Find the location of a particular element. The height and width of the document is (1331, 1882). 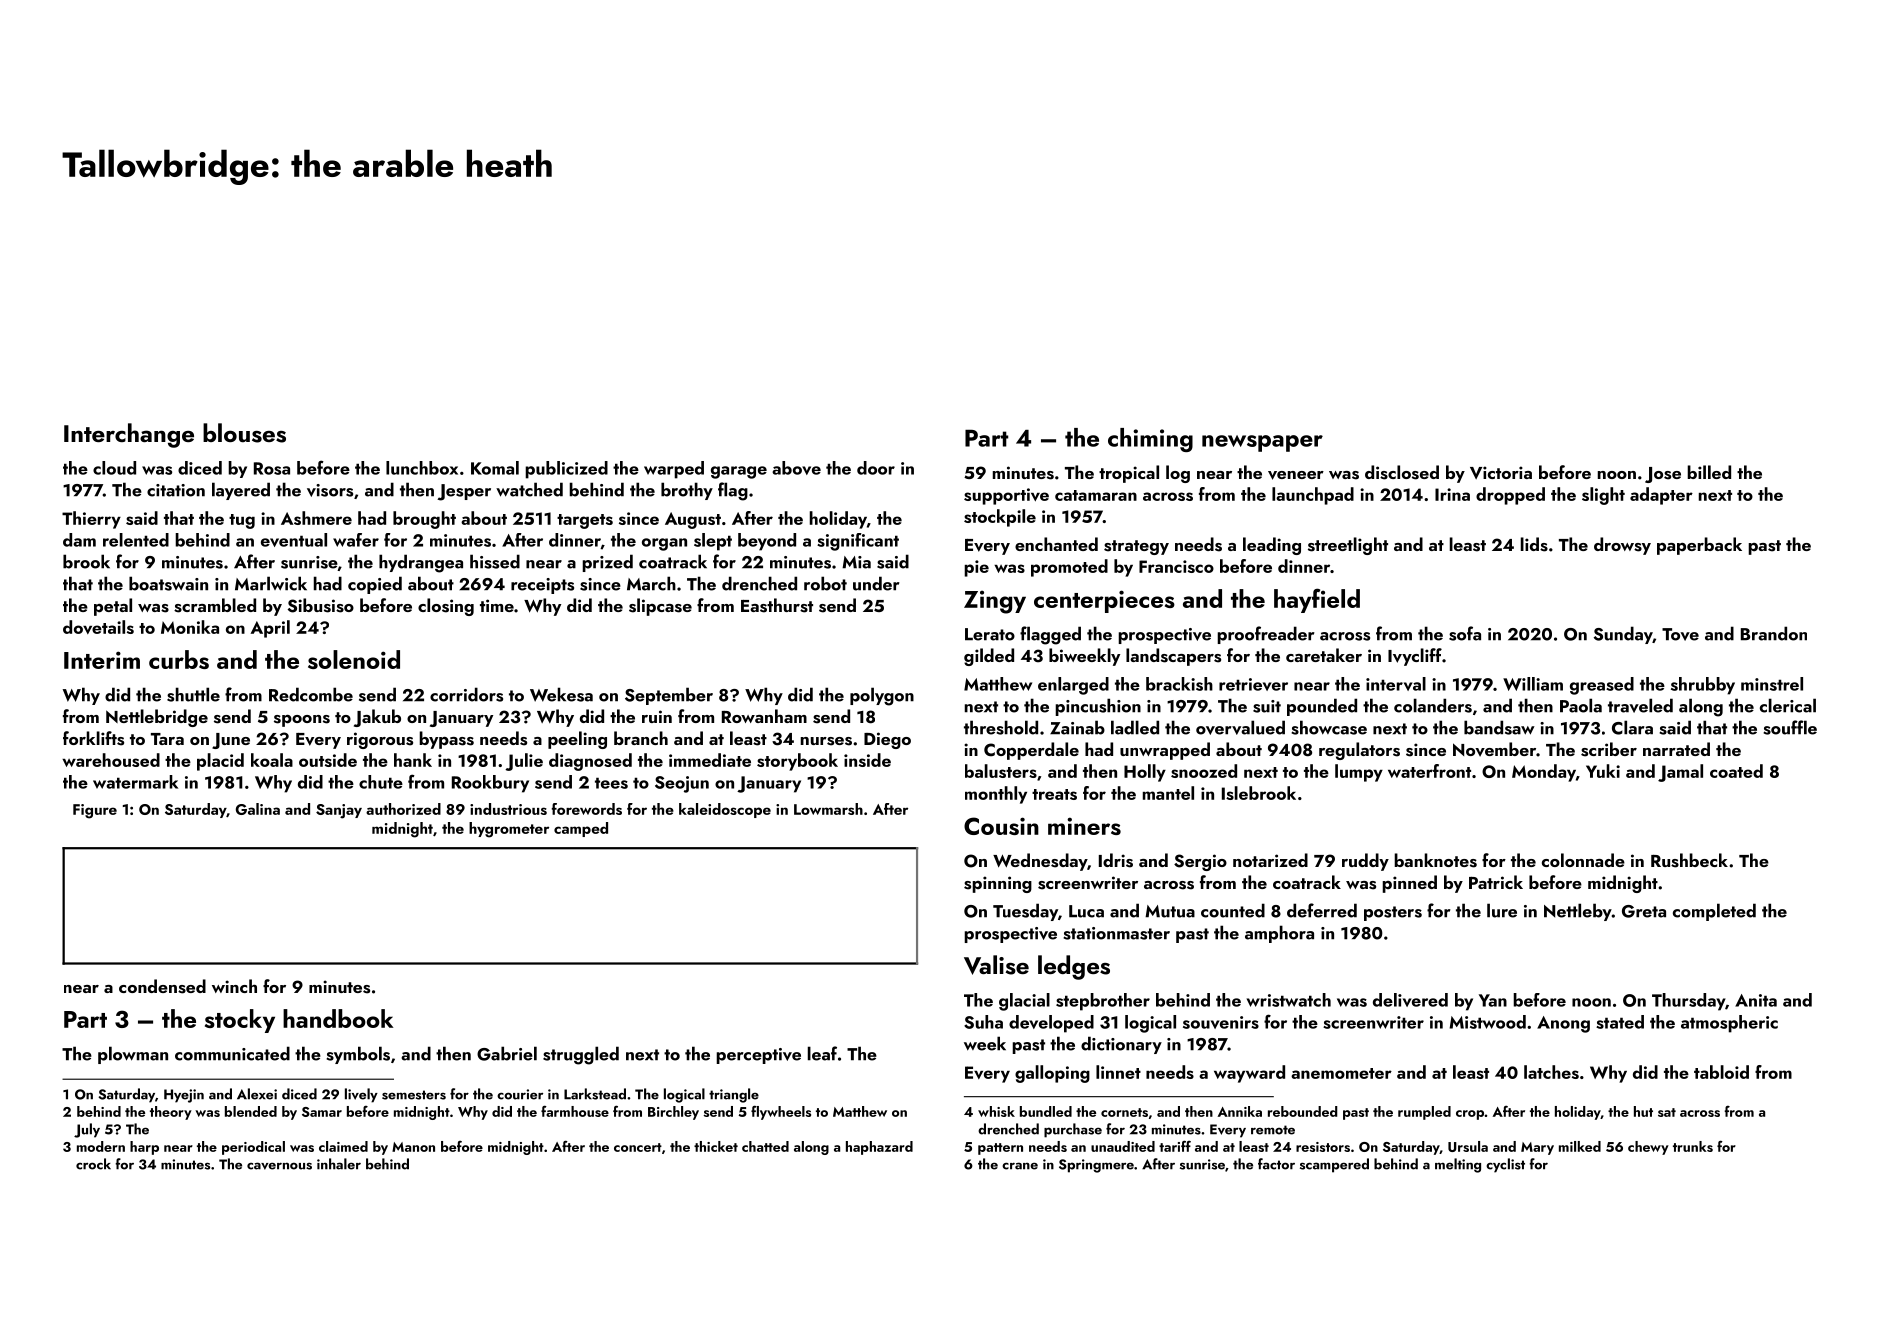

Springmere is located at coordinates (1096, 1166).
